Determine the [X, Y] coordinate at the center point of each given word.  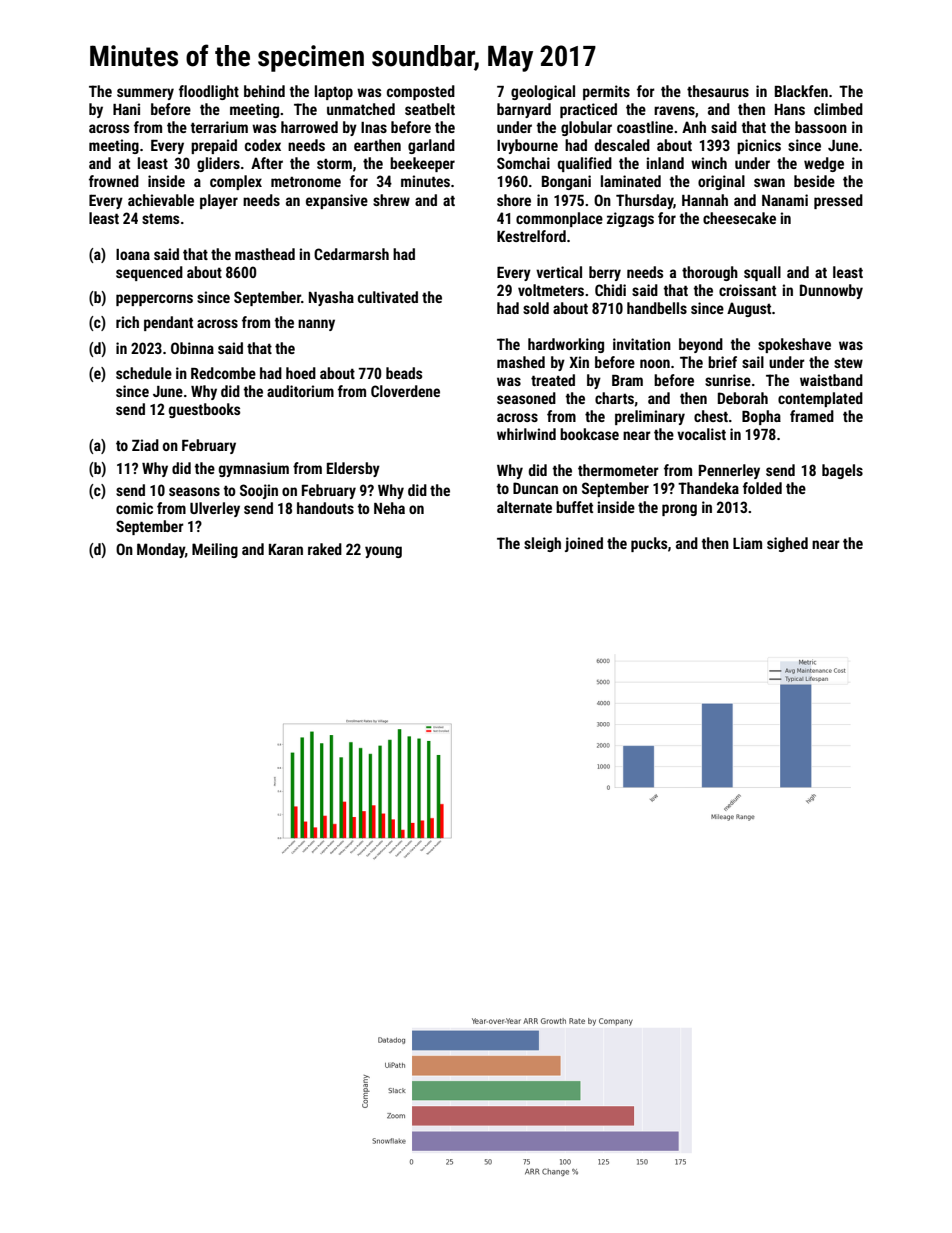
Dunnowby [831, 291]
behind [264, 91]
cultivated [388, 297]
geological [543, 92]
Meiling [215, 550]
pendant [168, 323]
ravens [674, 110]
